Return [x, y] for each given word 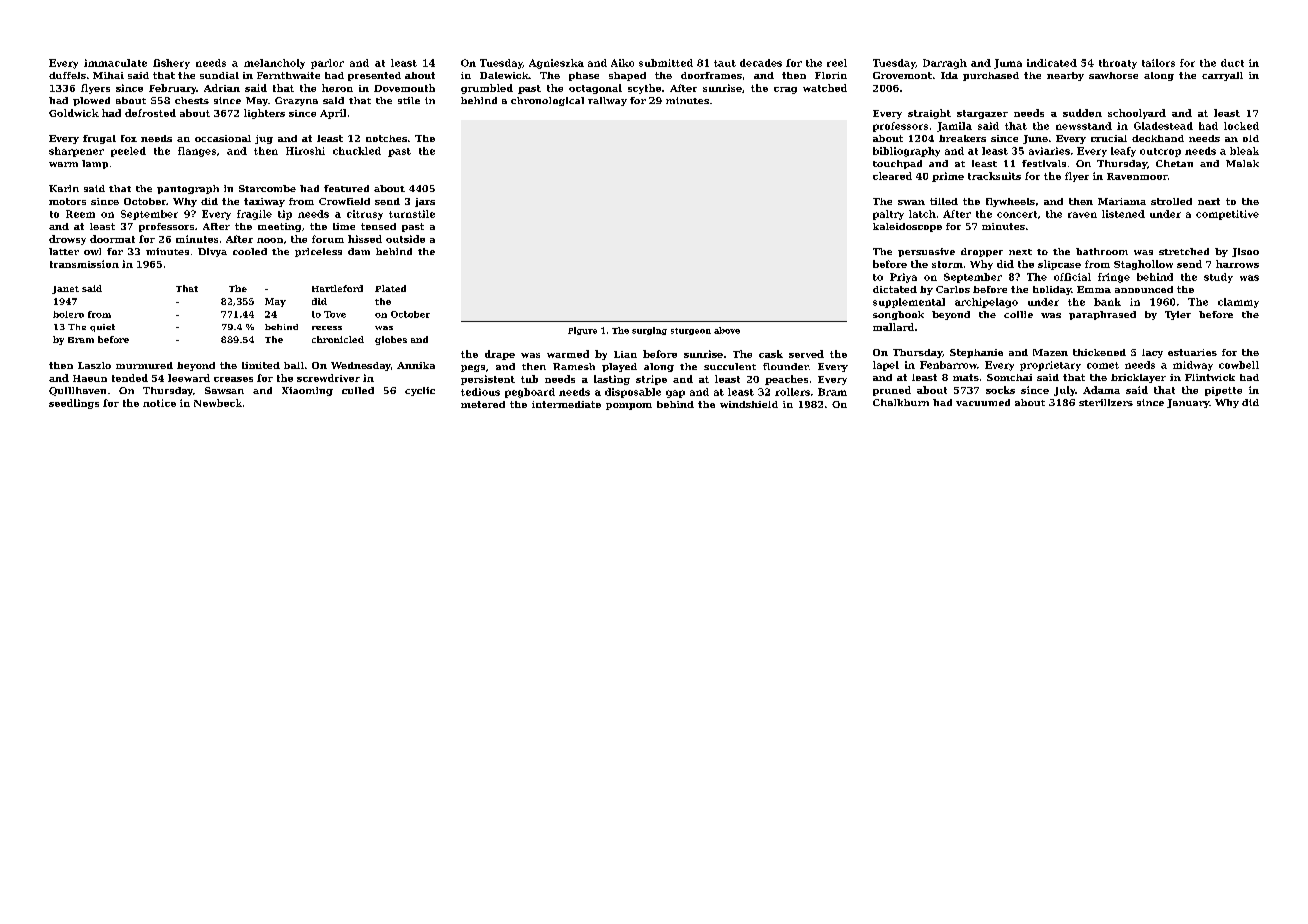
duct [1232, 63]
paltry [888, 215]
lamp [95, 164]
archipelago [986, 303]
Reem [80, 214]
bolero [68, 314]
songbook [898, 315]
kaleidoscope [907, 227]
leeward [189, 378]
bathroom [1102, 251]
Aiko [622, 63]
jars [425, 202]
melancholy [274, 64]
